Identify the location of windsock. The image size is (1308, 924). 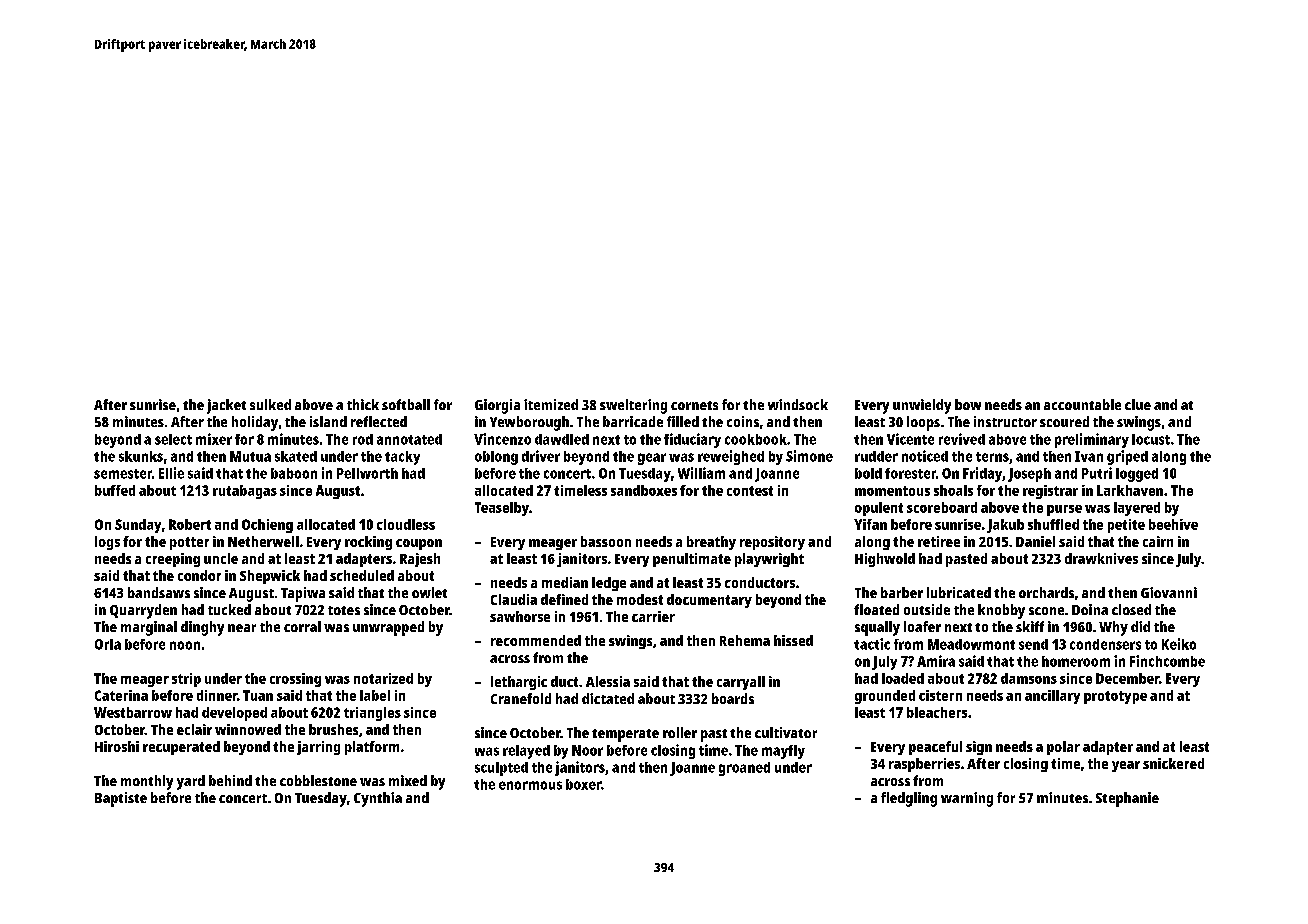
(798, 404).
